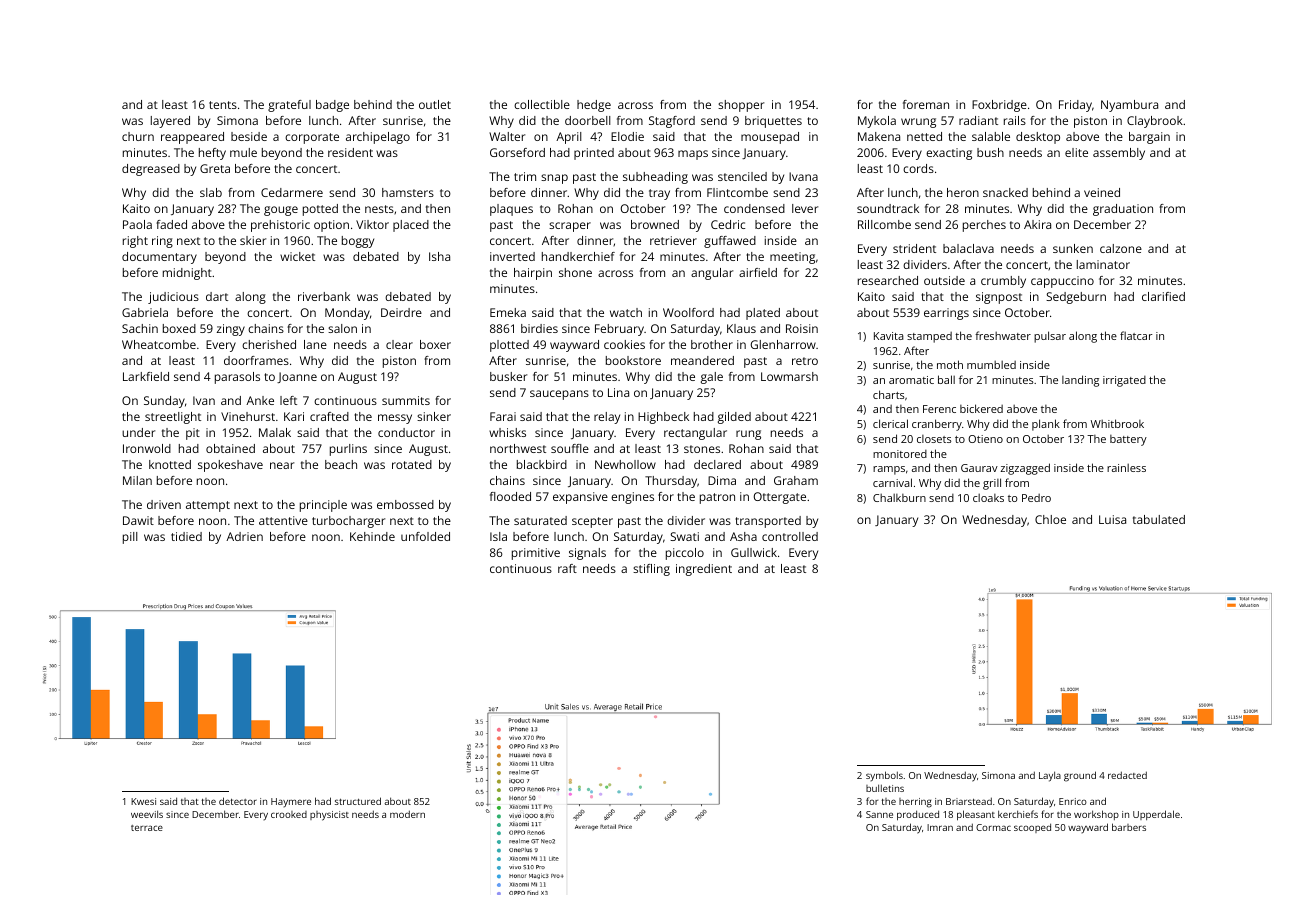  I want to click on barbers, so click(1129, 827).
